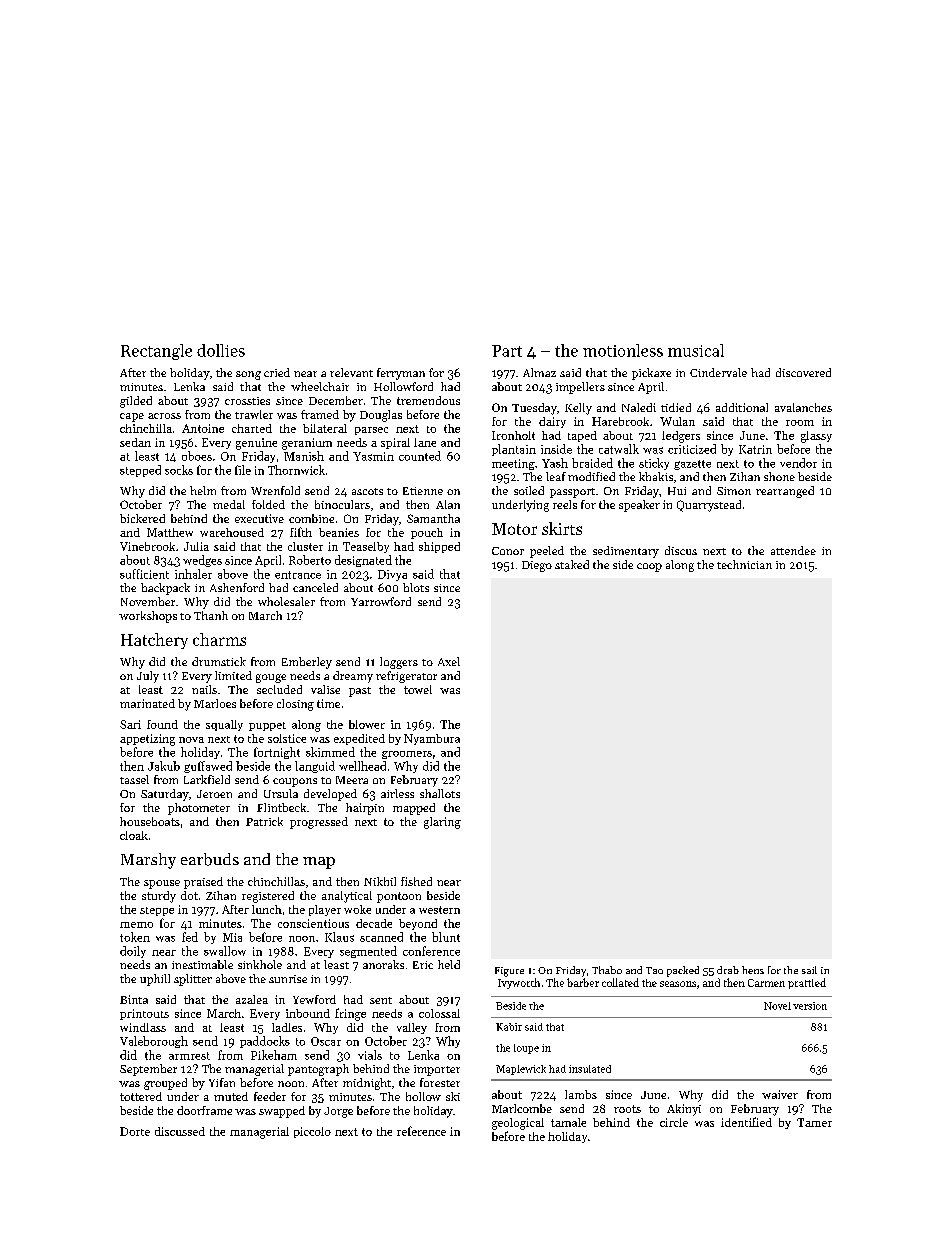  Describe the element at coordinates (338, 1112) in the page. I see `Jorge` at that location.
